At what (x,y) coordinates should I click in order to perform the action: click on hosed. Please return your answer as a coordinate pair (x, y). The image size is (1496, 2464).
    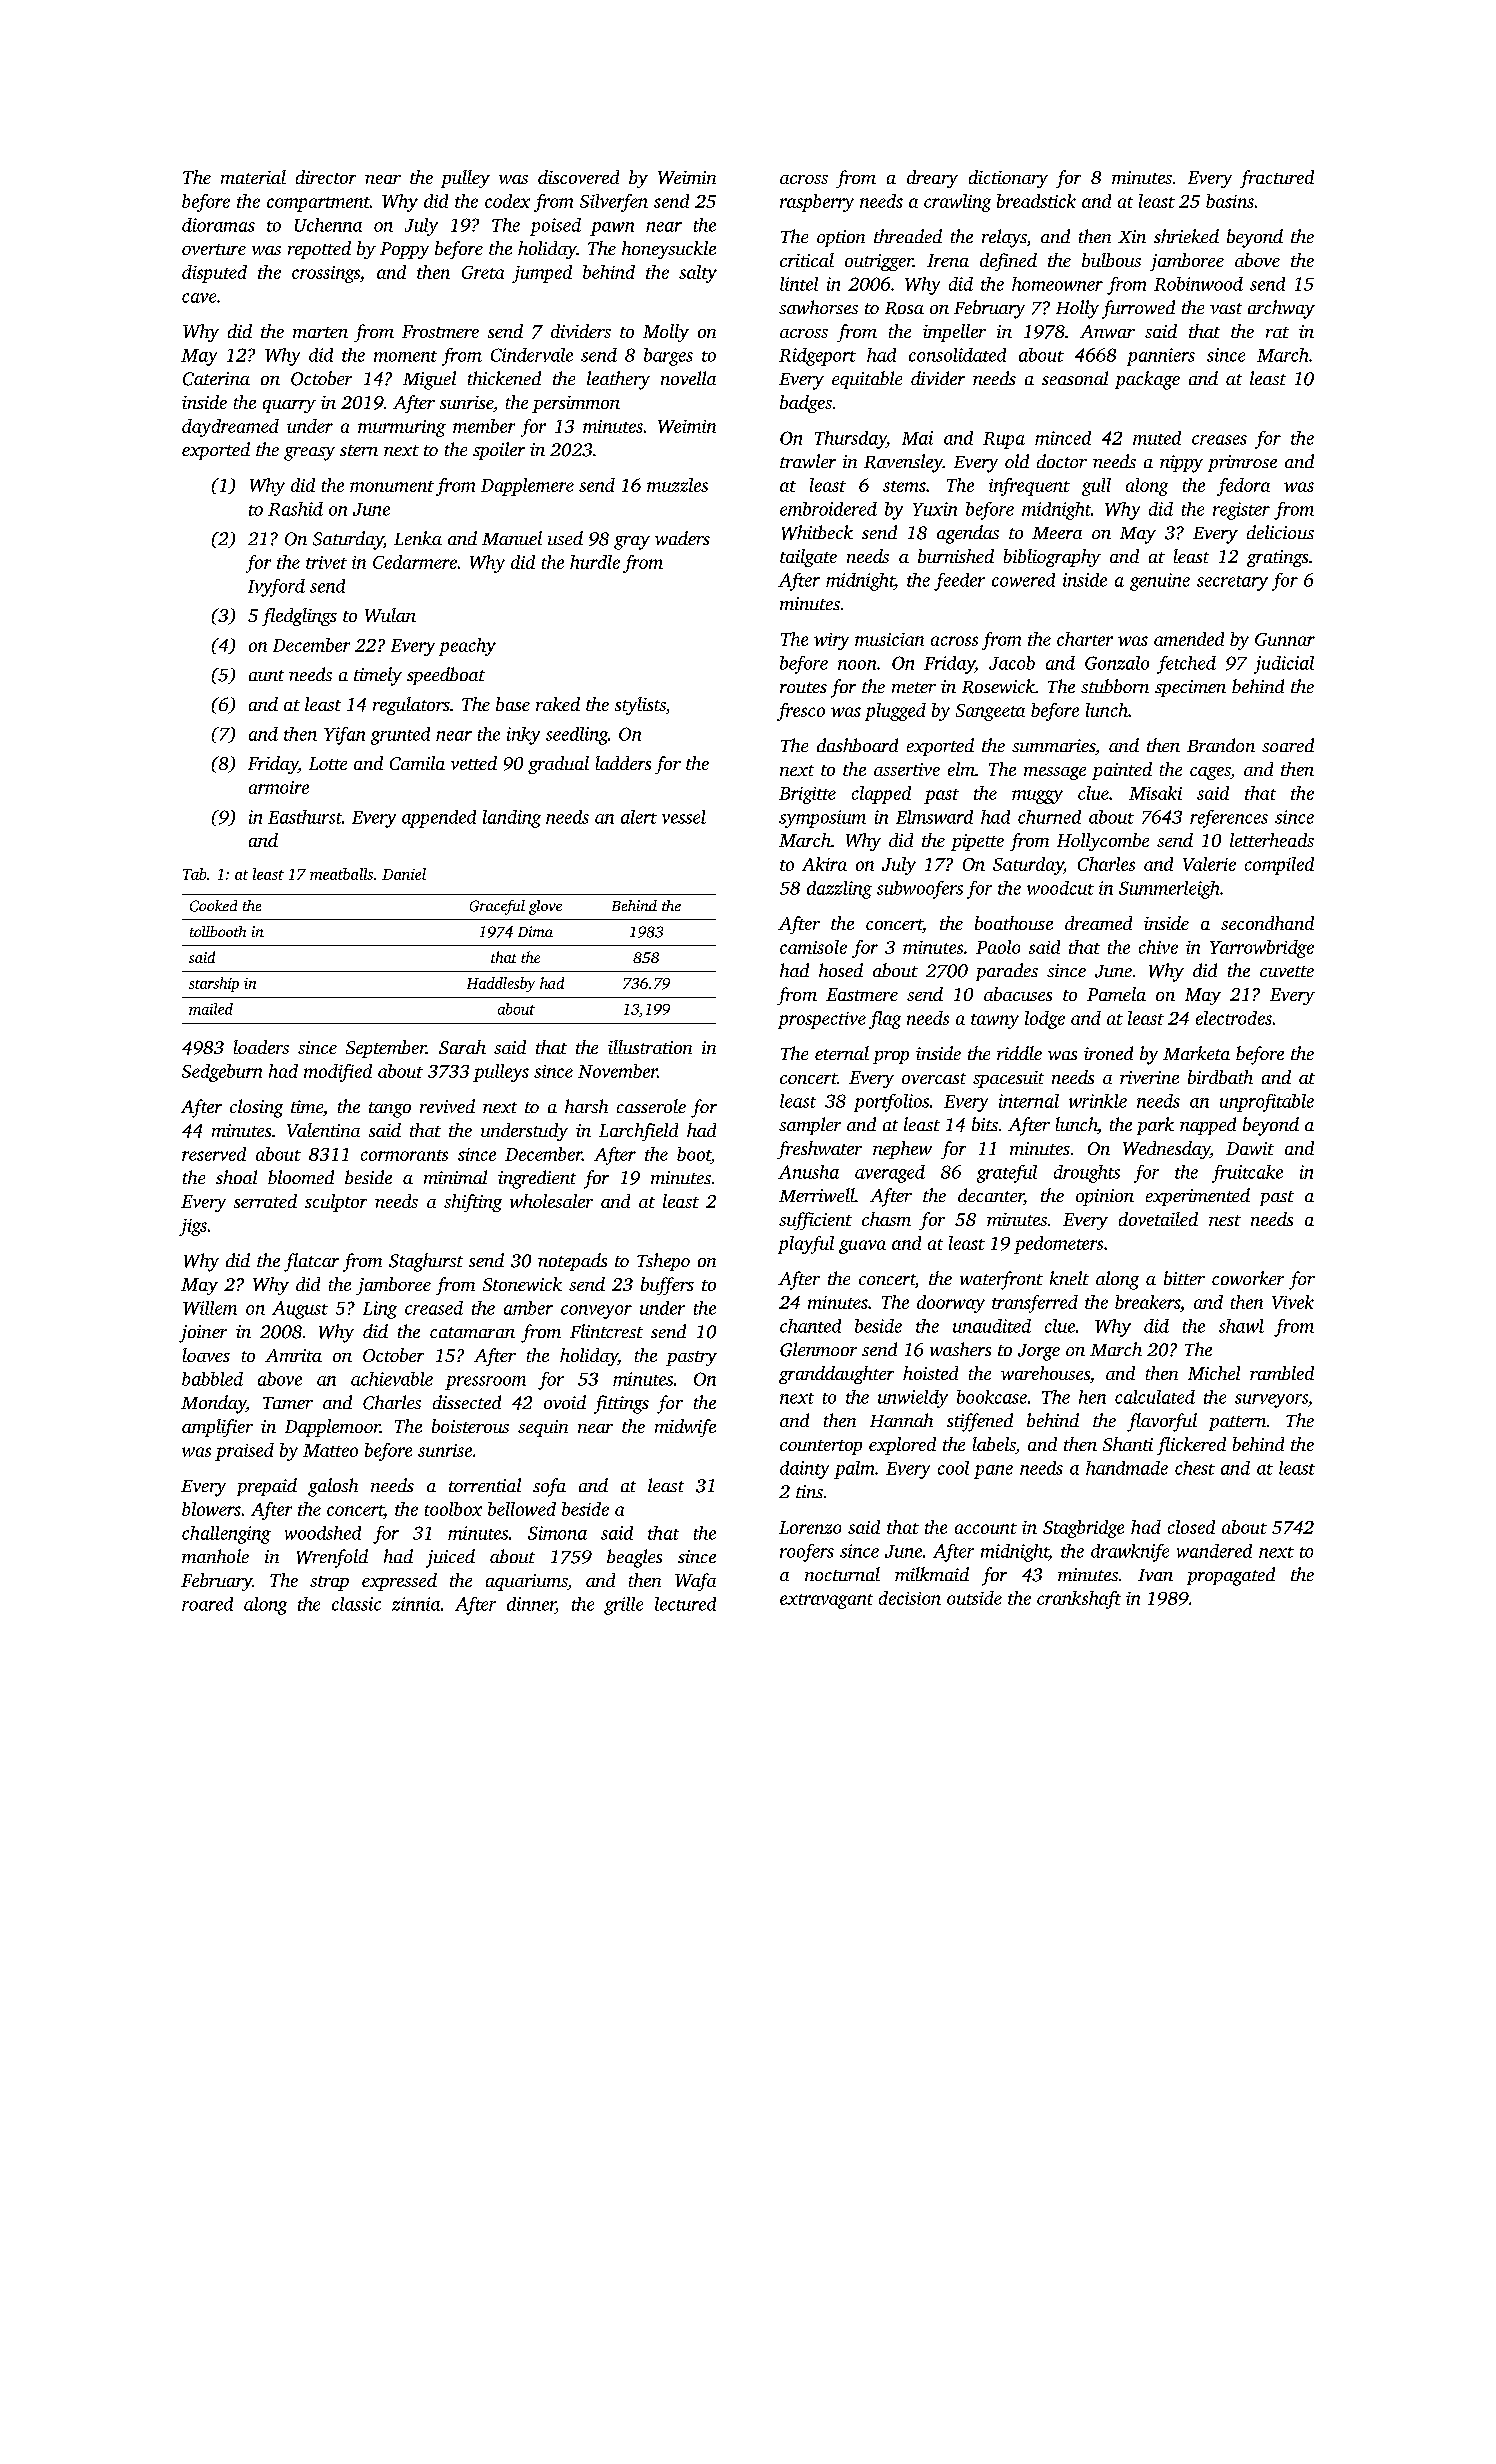
    Looking at the image, I should click on (841, 970).
